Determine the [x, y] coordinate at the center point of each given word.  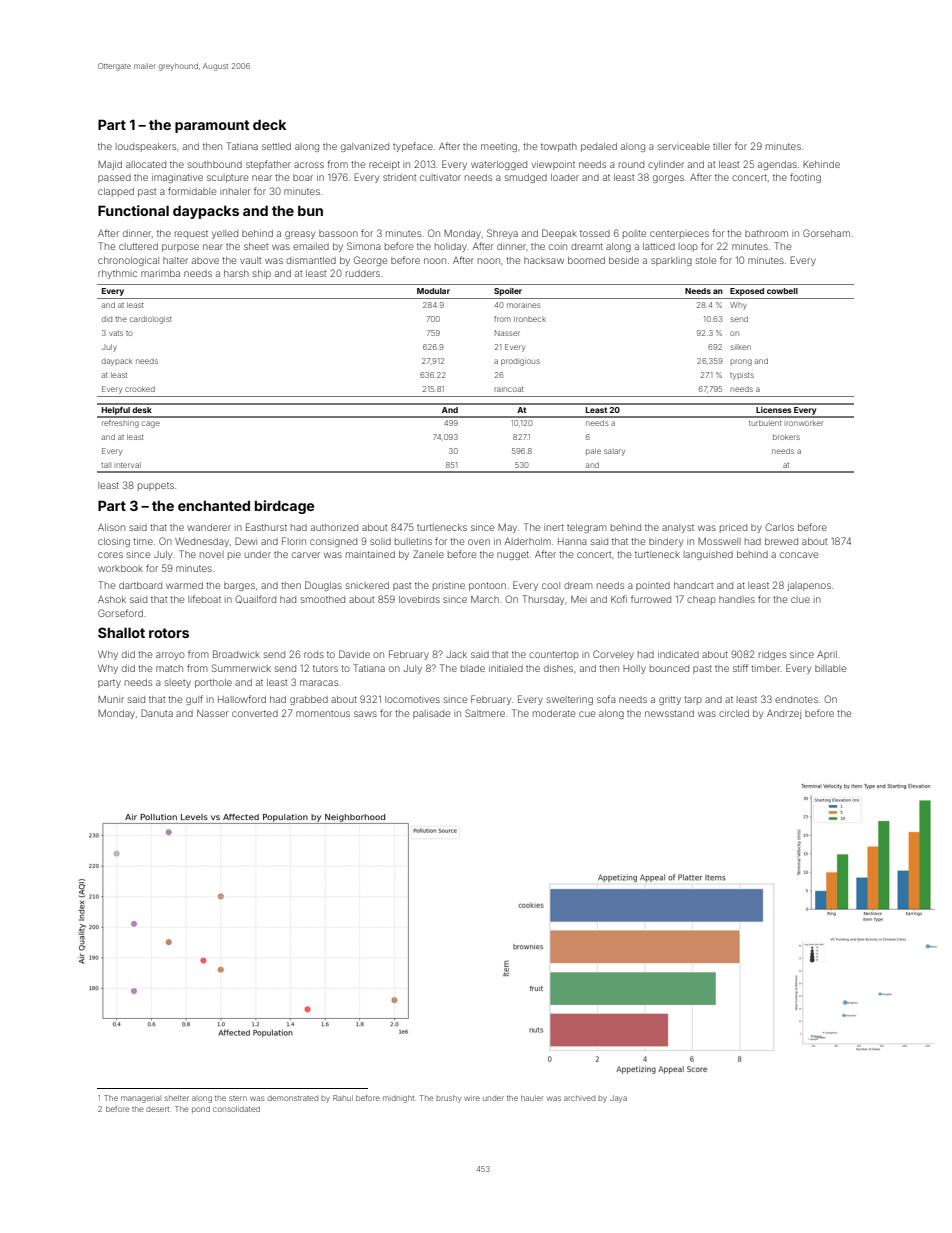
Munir [111, 699]
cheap [701, 600]
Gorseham [826, 233]
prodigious [520, 362]
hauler [532, 1098]
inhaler [235, 191]
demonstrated [293, 1098]
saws [365, 714]
